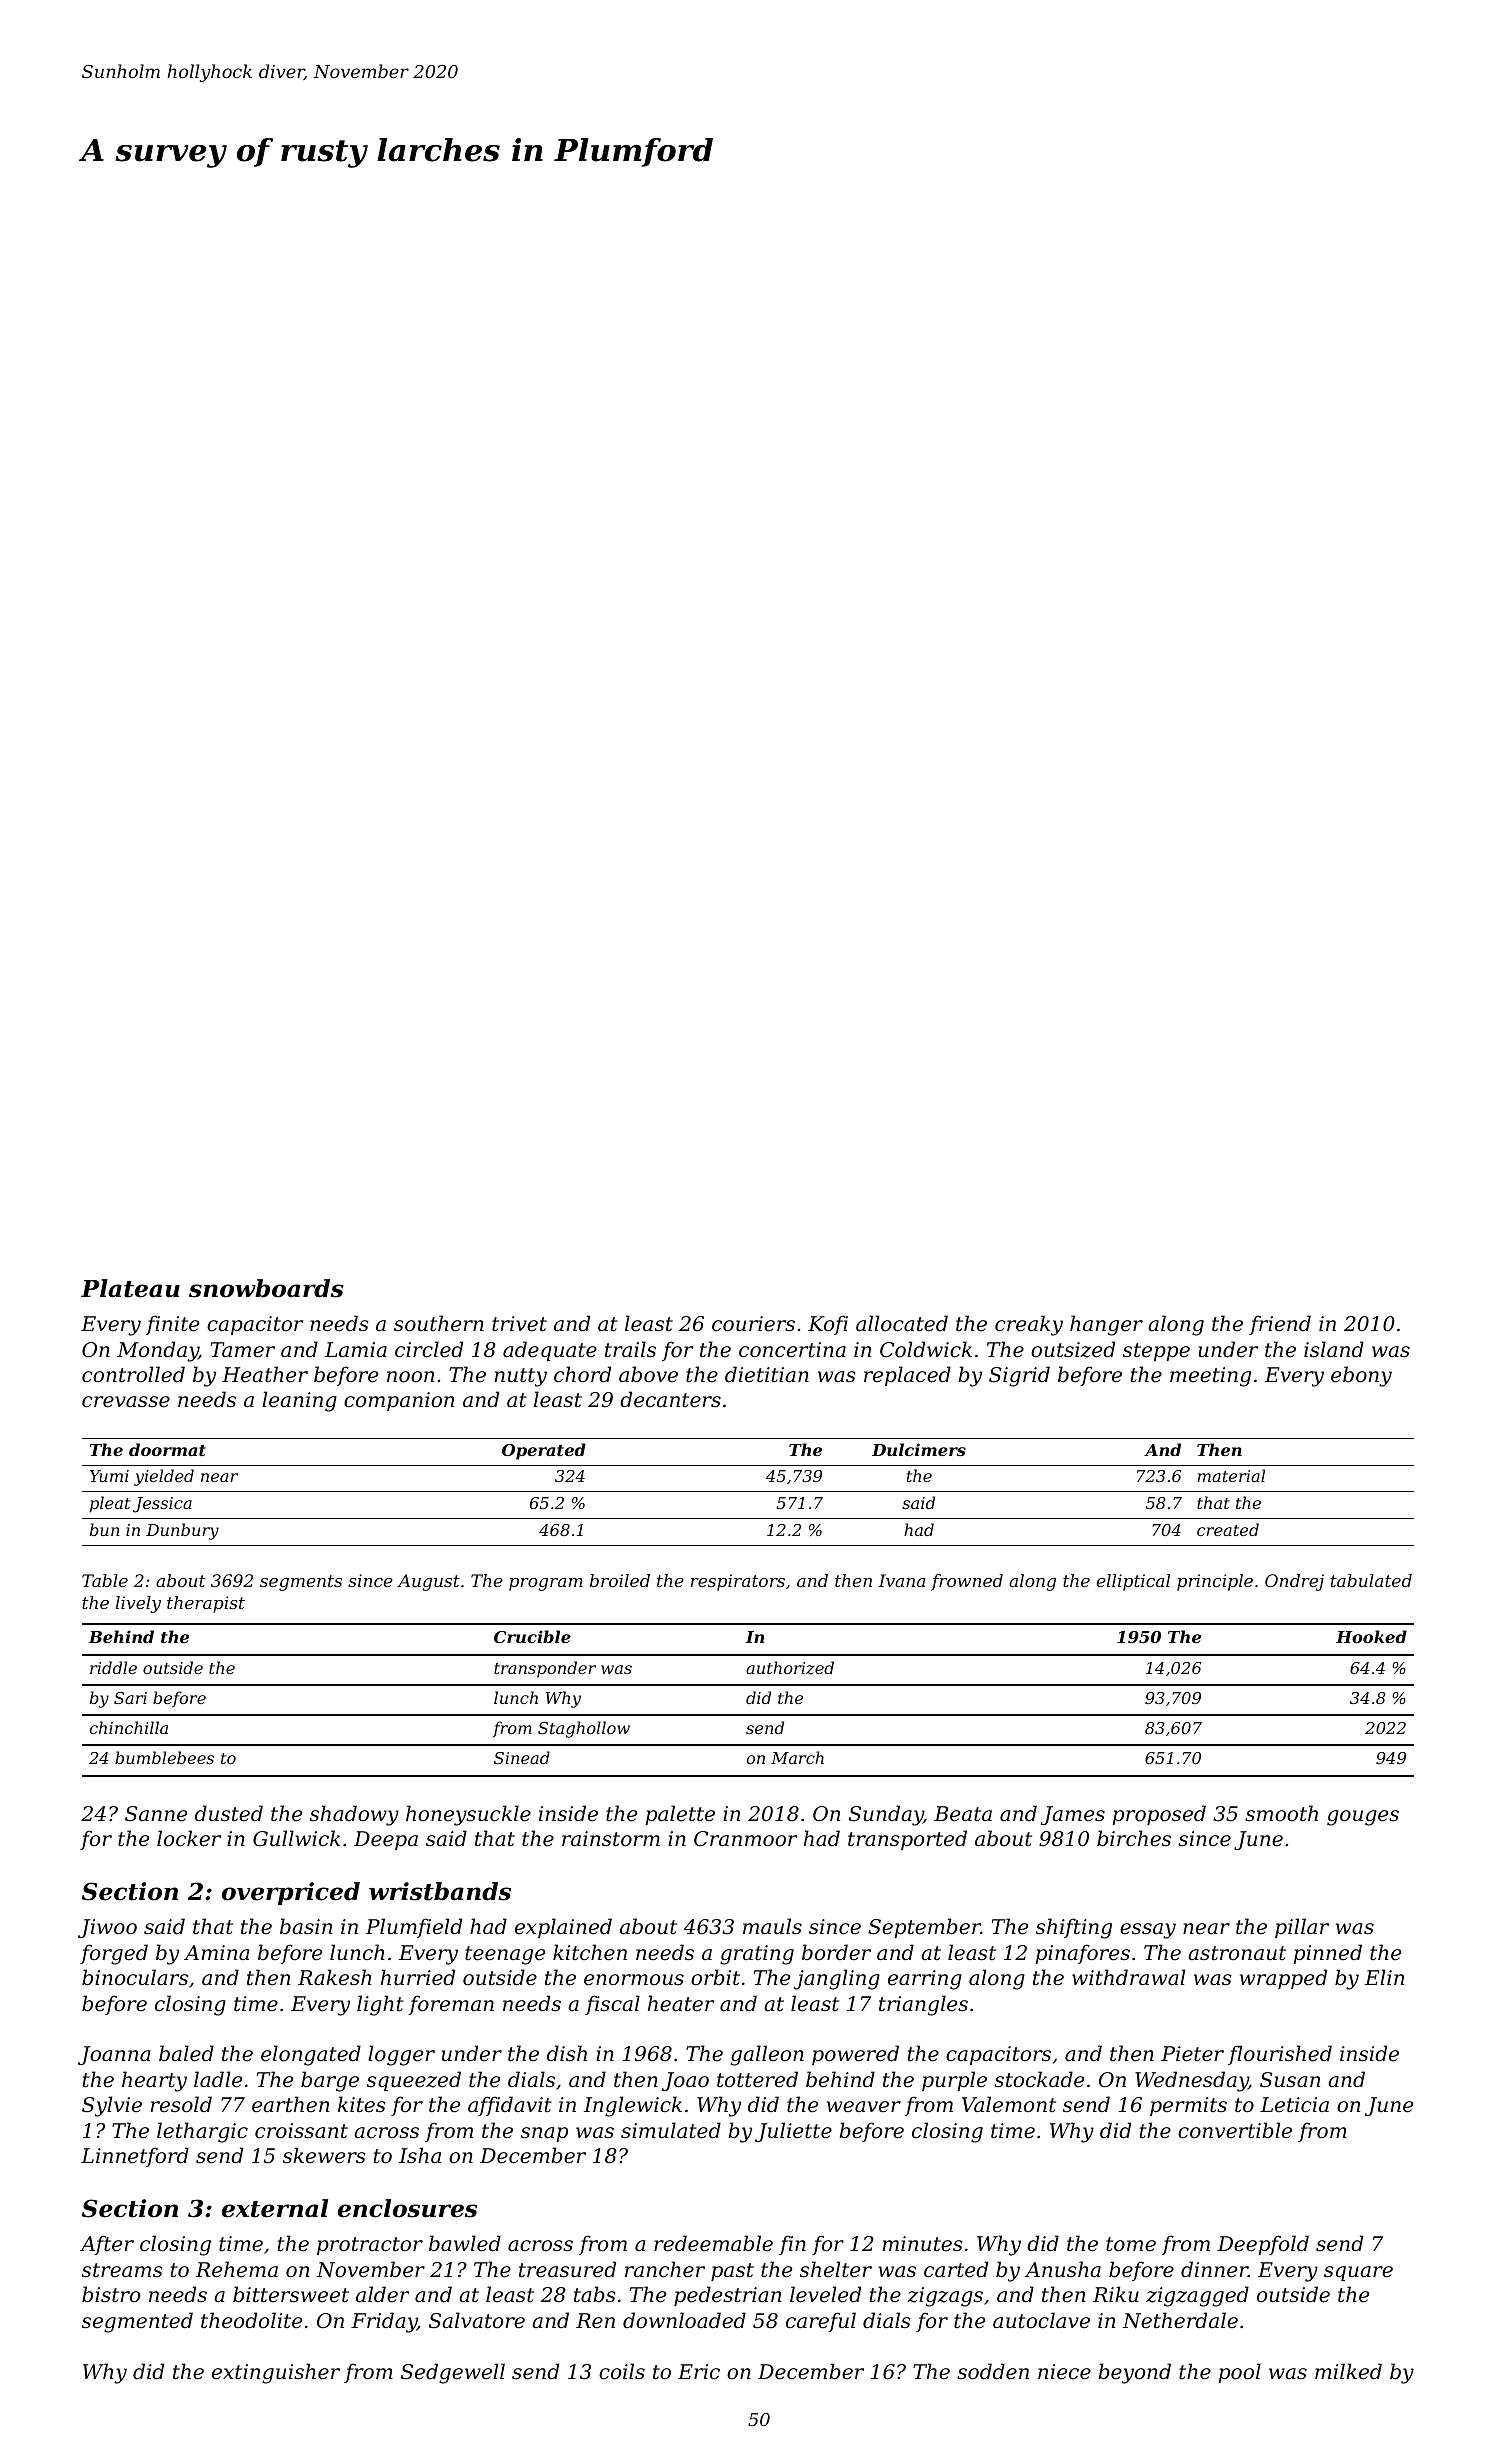 Image resolution: width=1496 pixels, height=2464 pixels. I want to click on material, so click(1231, 1475).
